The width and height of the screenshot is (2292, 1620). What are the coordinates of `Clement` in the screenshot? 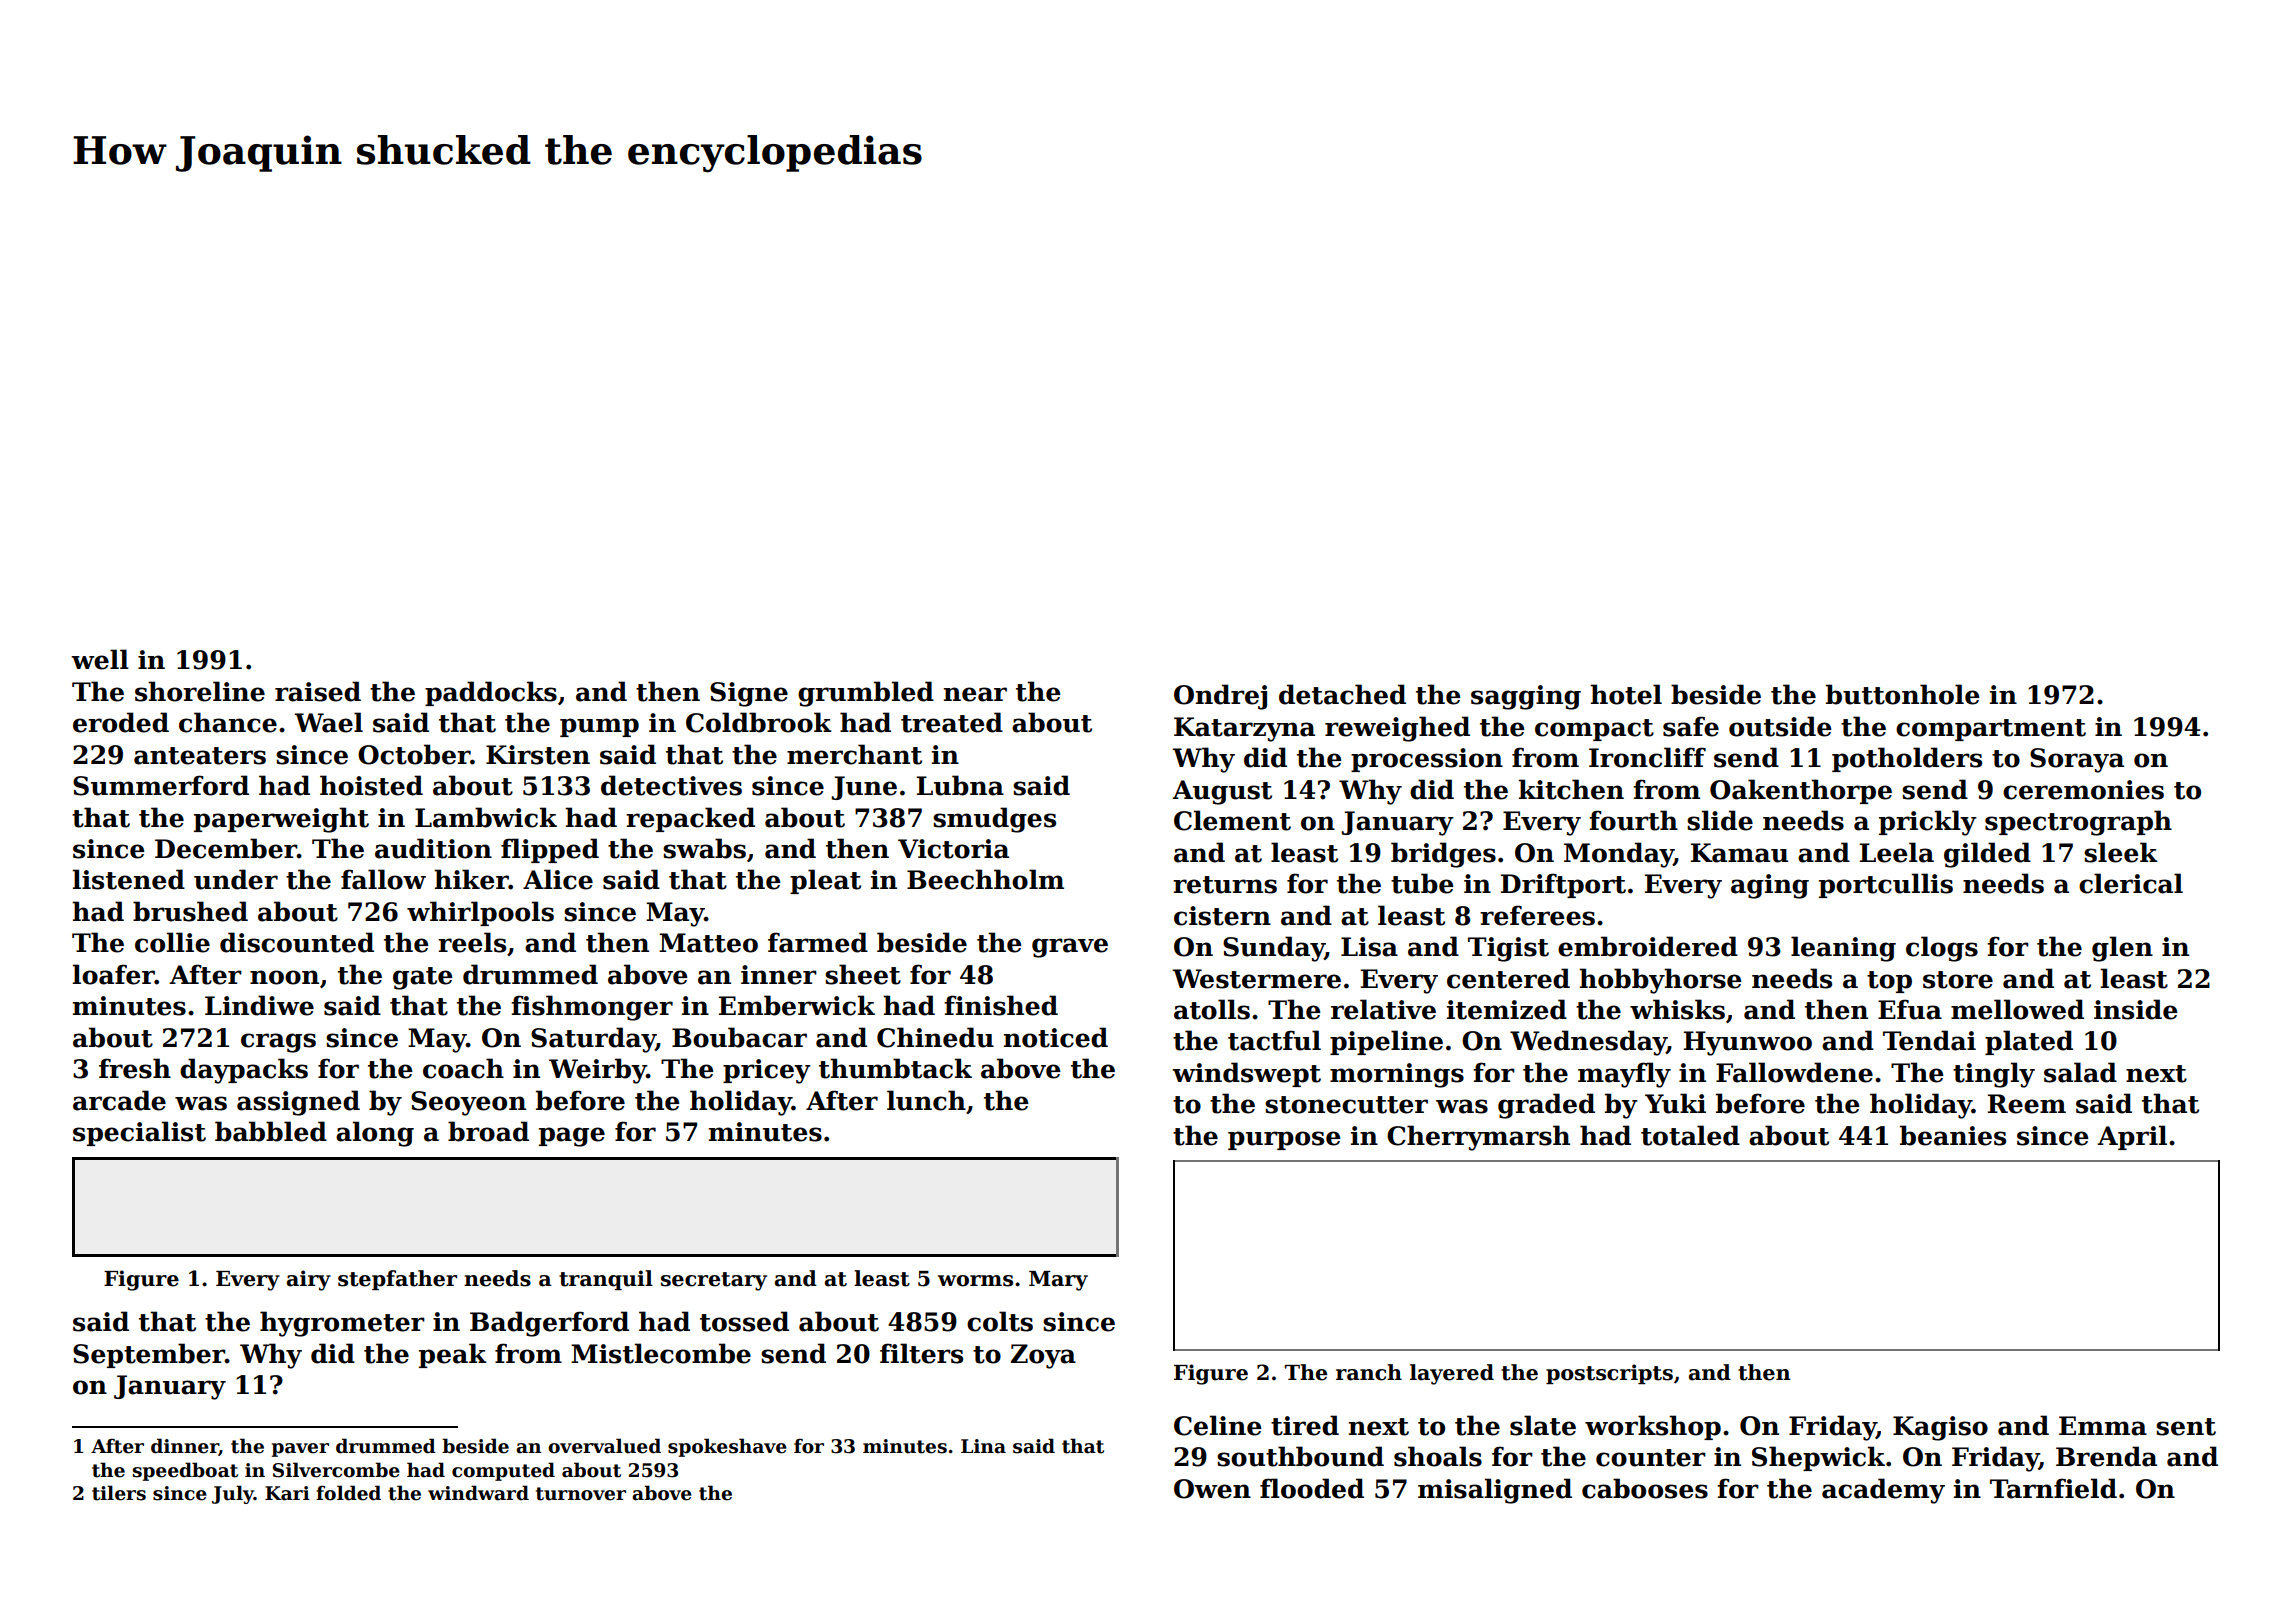 It's located at (1232, 820).
